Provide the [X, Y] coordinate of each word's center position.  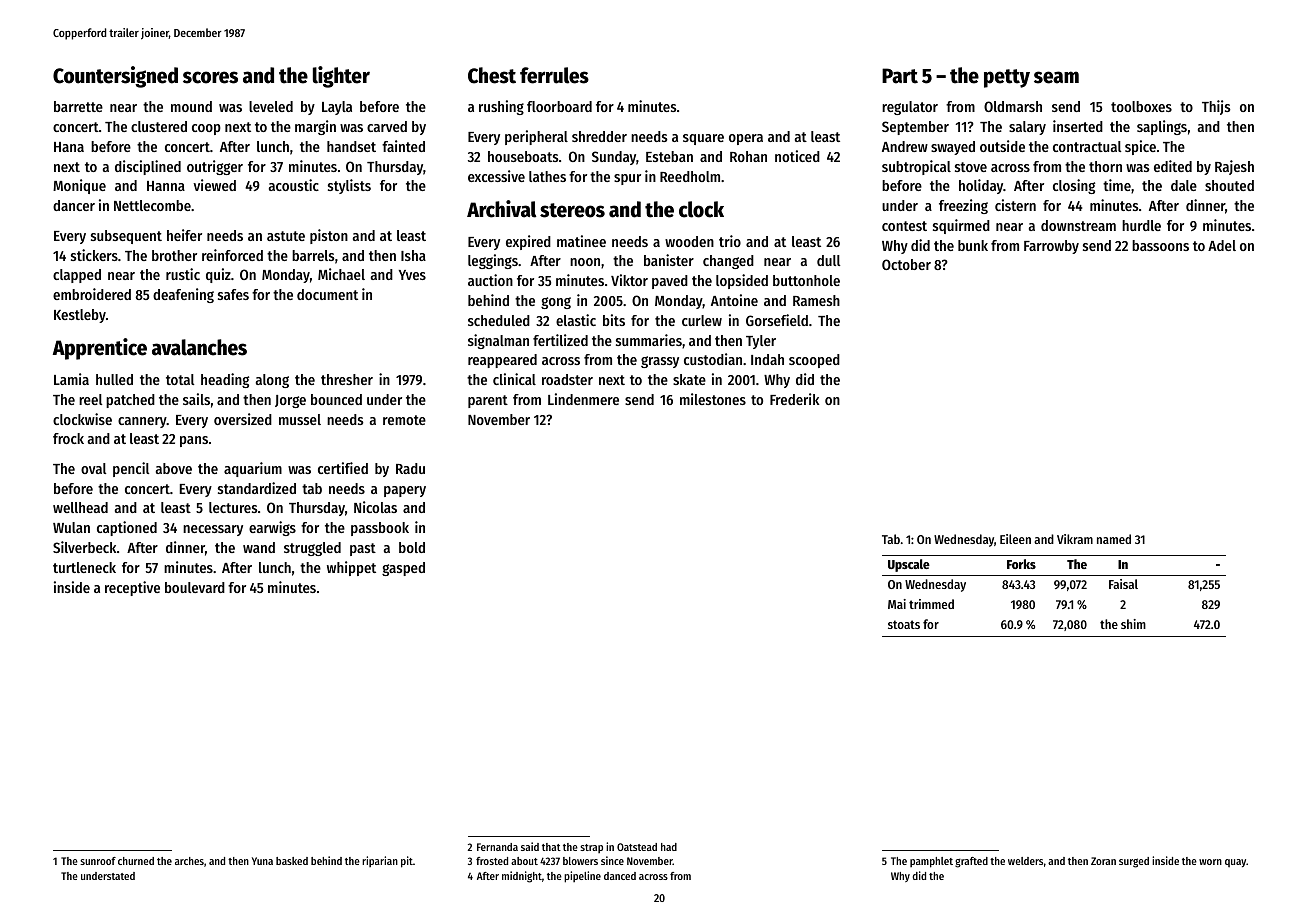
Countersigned [115, 77]
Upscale [909, 565]
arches [189, 861]
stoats [904, 624]
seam [1056, 77]
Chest [492, 75]
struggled [312, 549]
